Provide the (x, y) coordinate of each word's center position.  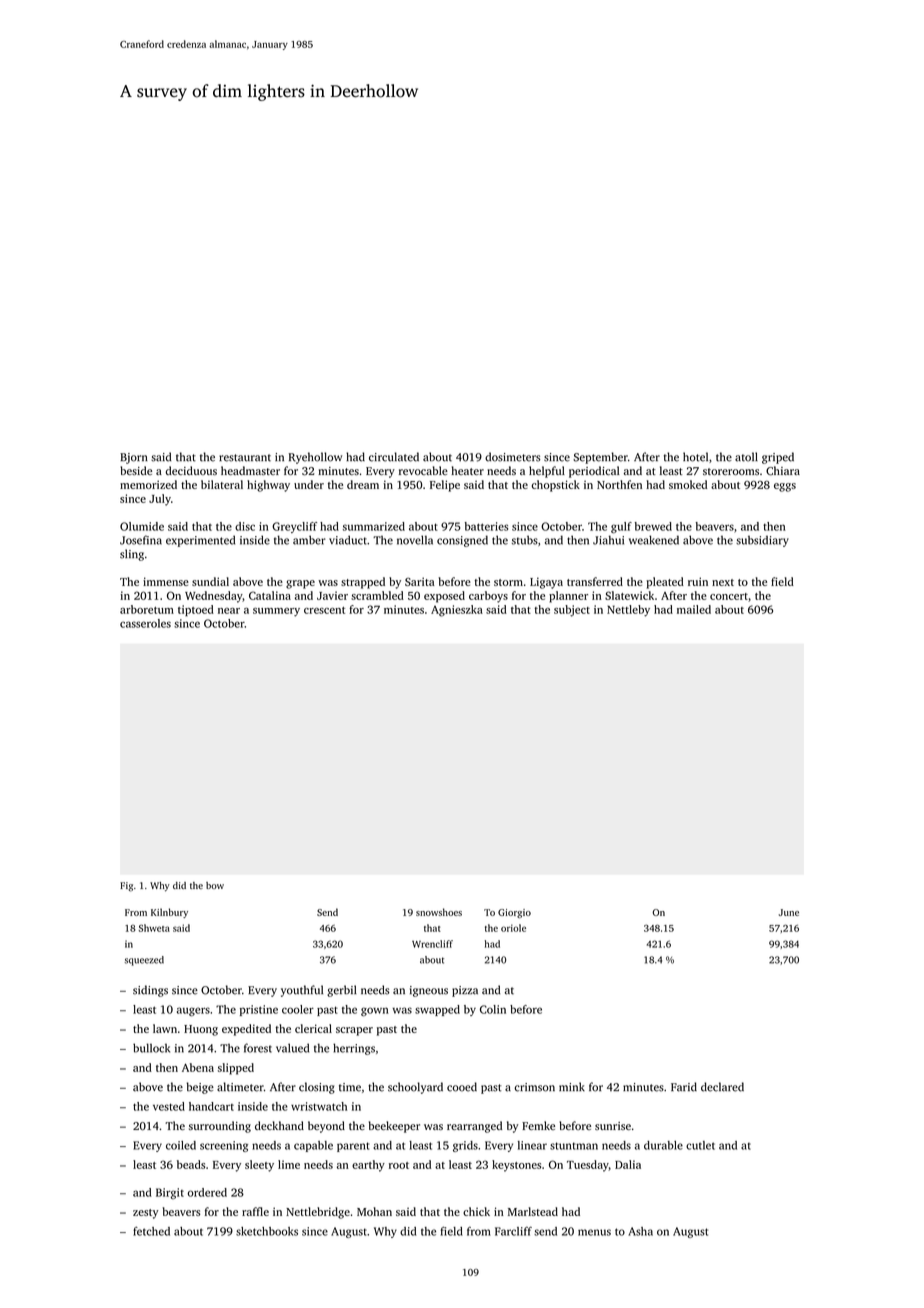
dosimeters (513, 457)
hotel (695, 457)
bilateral (222, 484)
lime (289, 1164)
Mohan (374, 1211)
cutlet (700, 1145)
